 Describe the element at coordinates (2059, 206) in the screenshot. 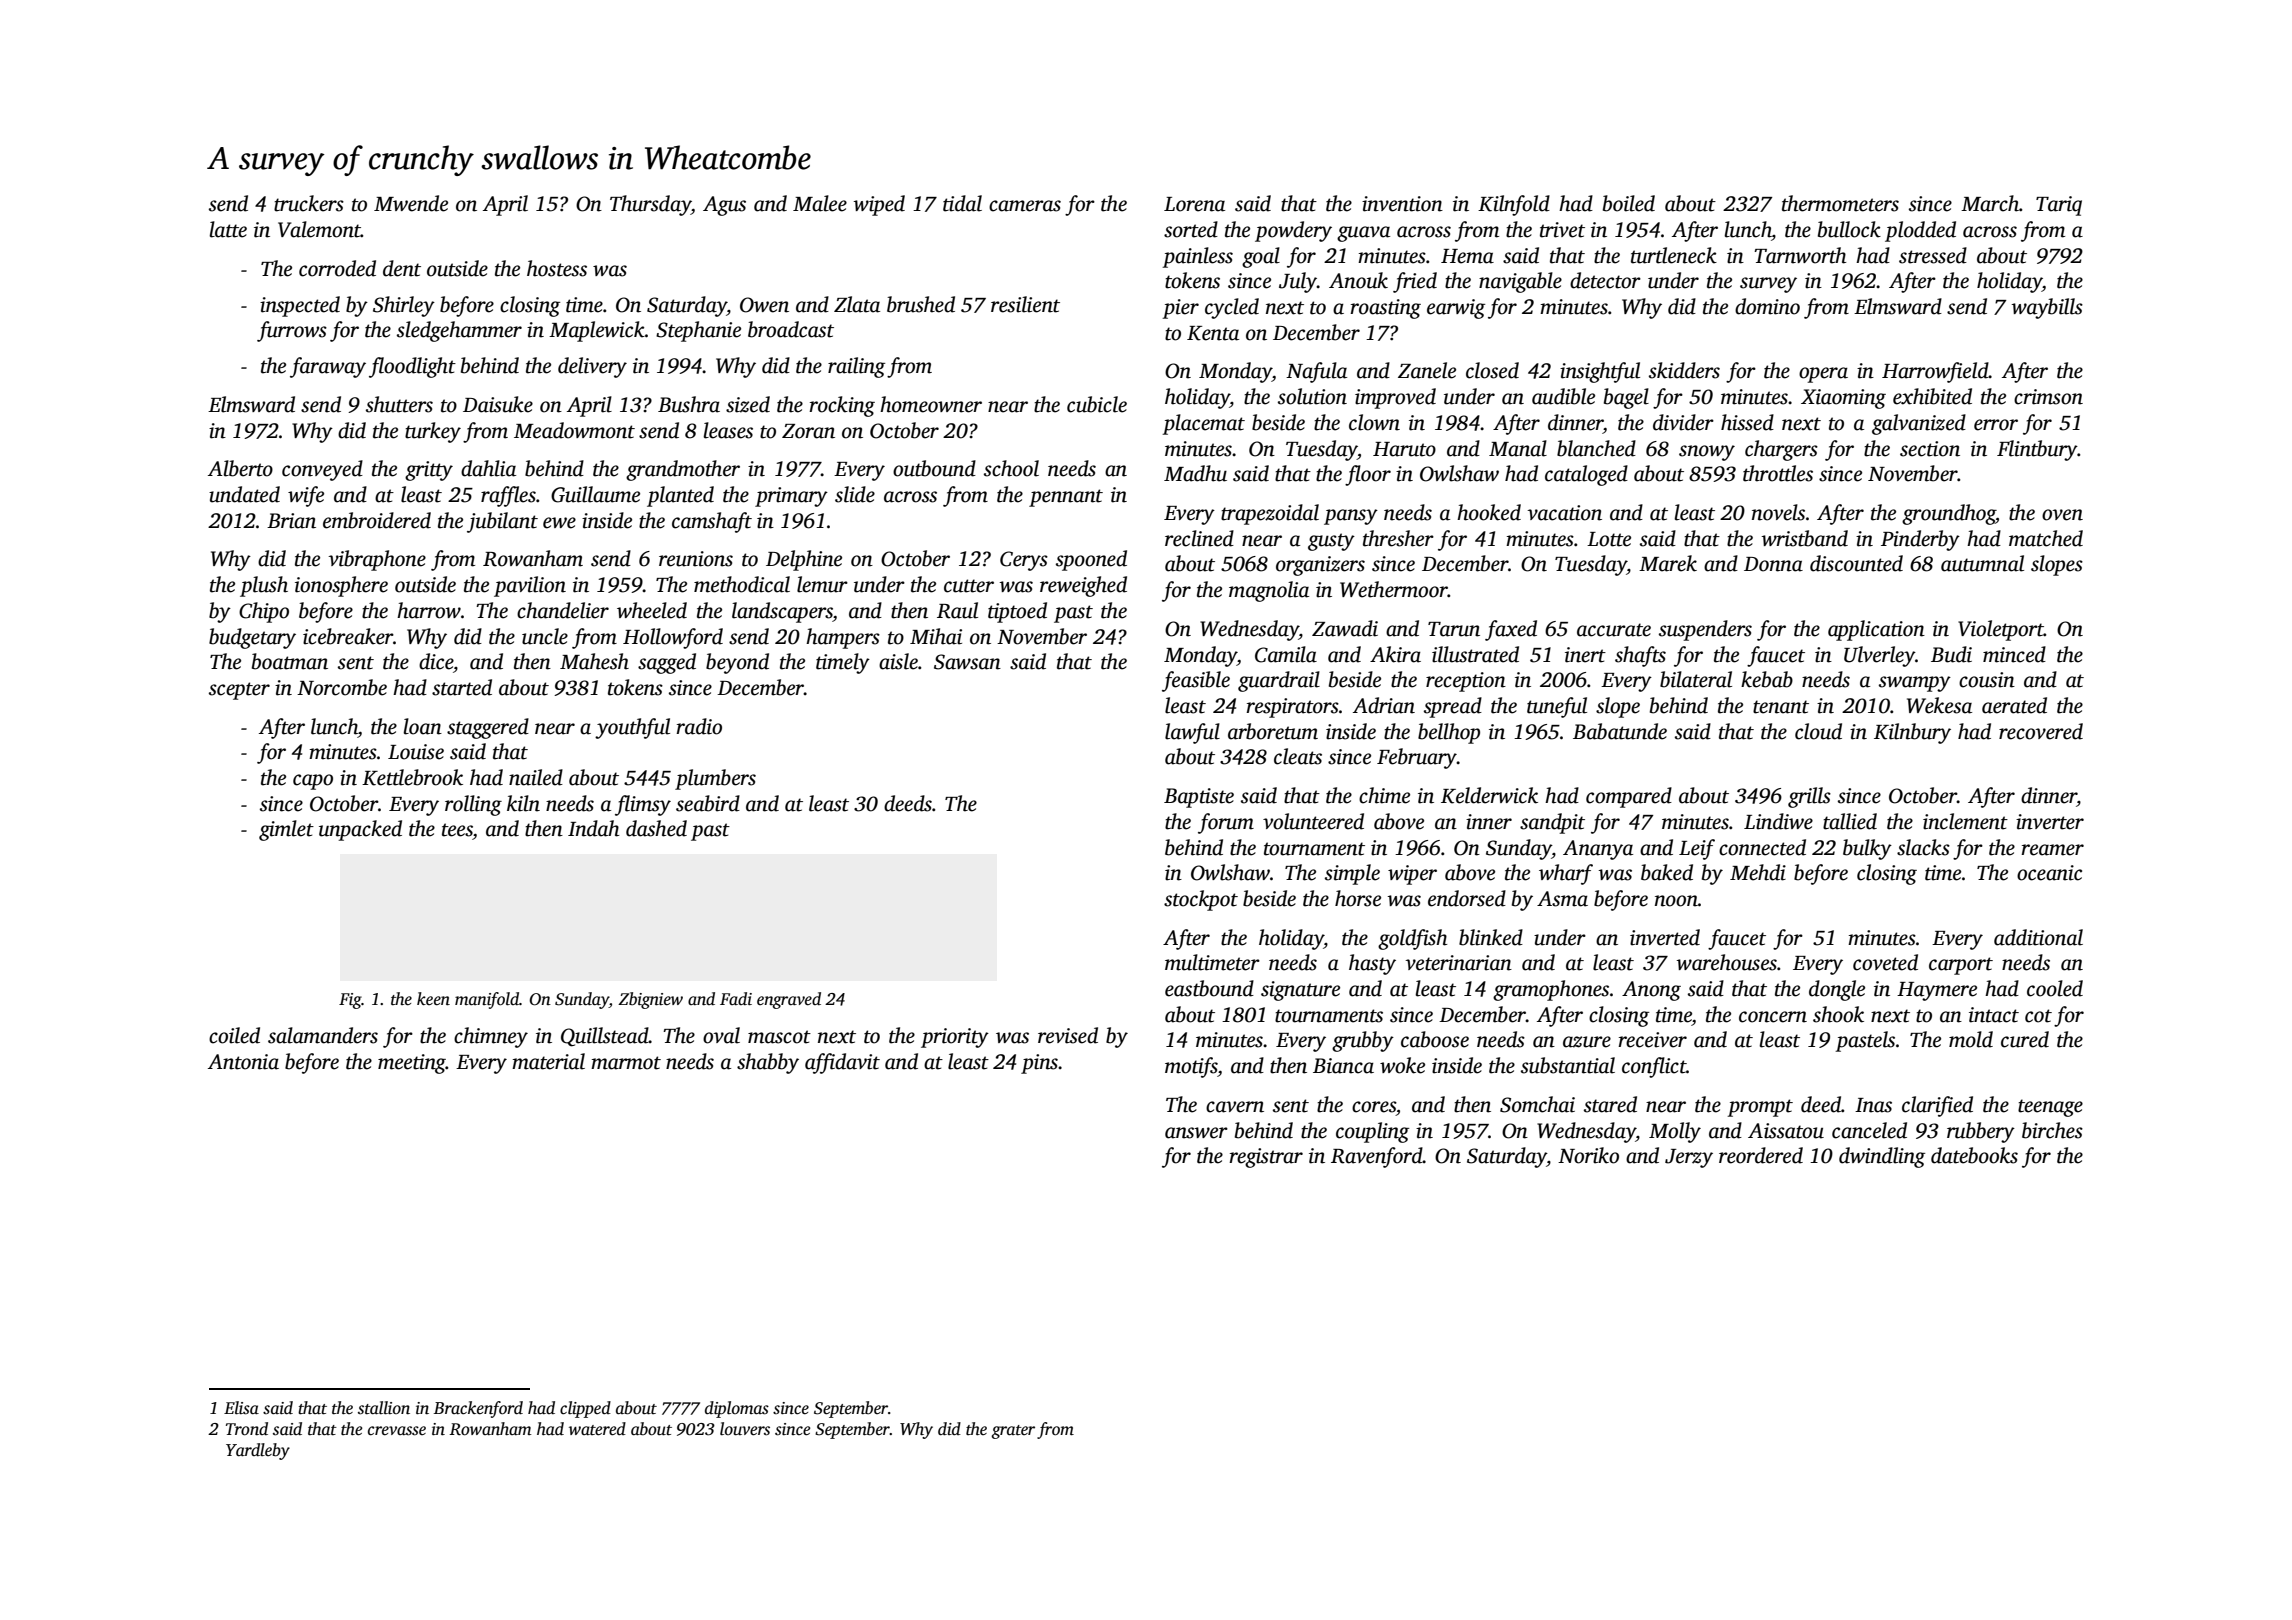

I see `Tariq` at that location.
